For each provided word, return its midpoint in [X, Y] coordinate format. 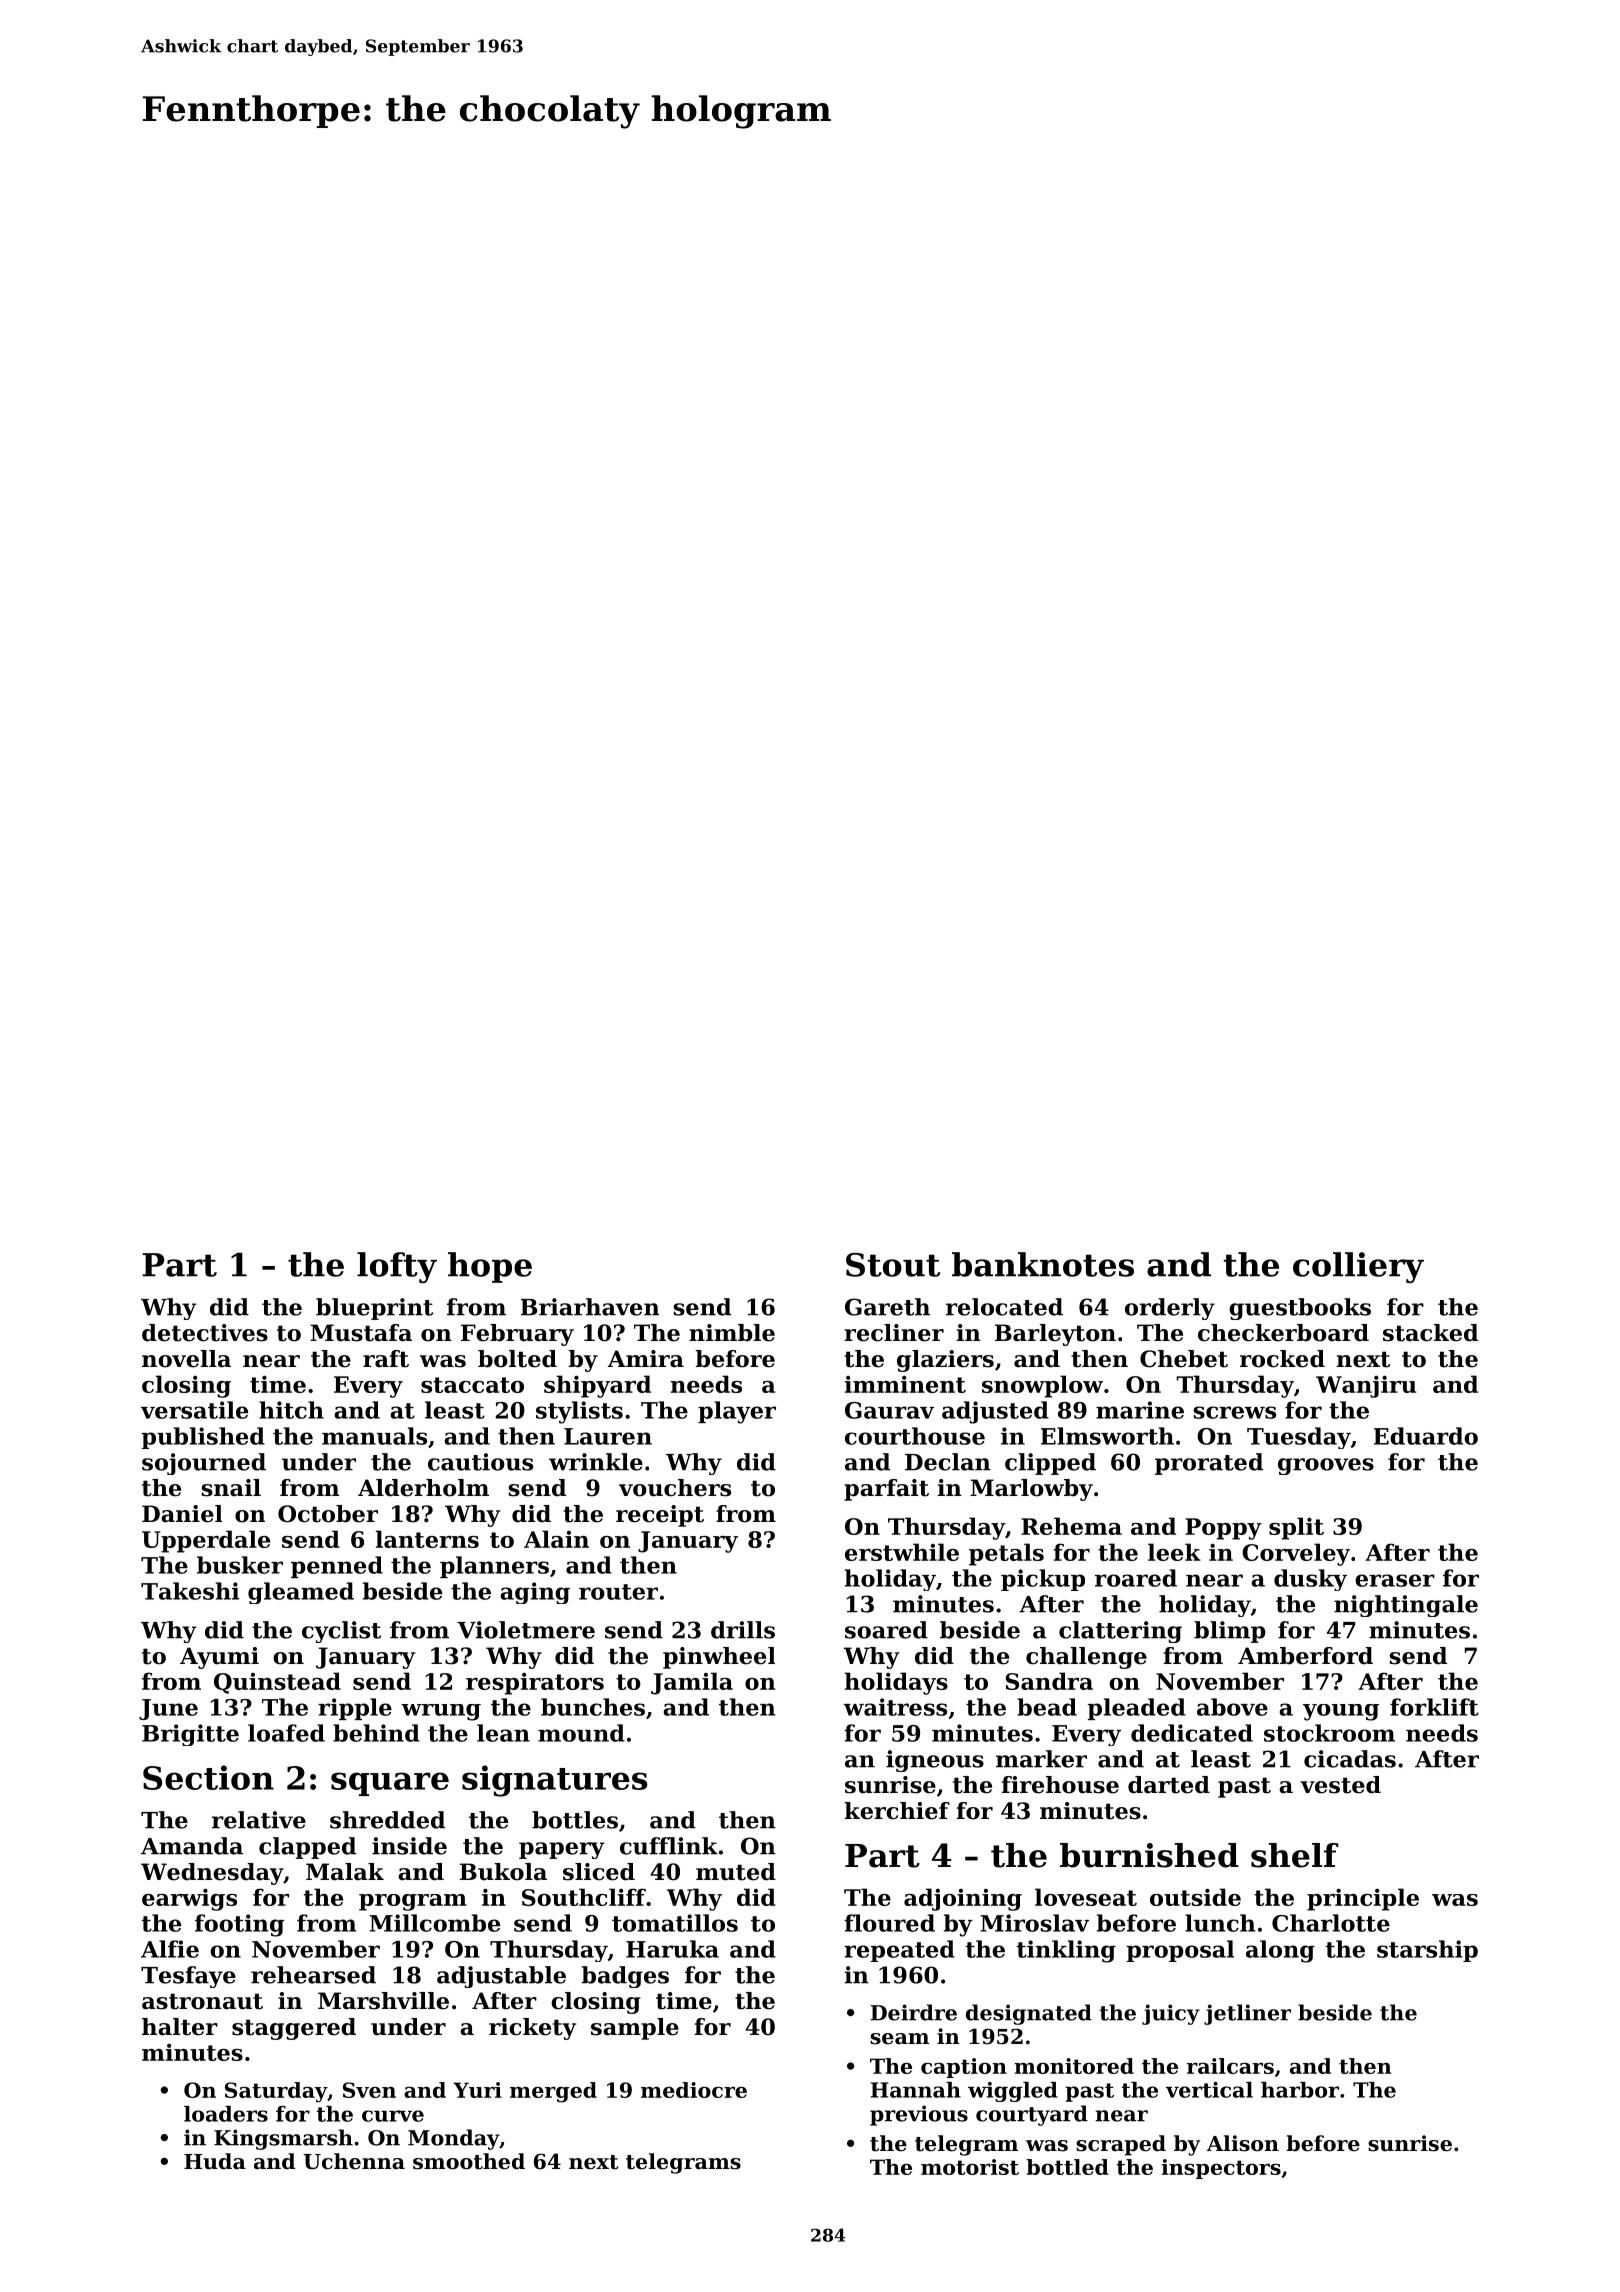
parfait [886, 1490]
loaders [226, 2114]
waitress [895, 1707]
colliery [1358, 1267]
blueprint [374, 1309]
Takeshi [190, 1591]
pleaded [1137, 1709]
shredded [387, 1820]
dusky [1310, 1580]
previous [919, 2115]
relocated [1004, 1307]
